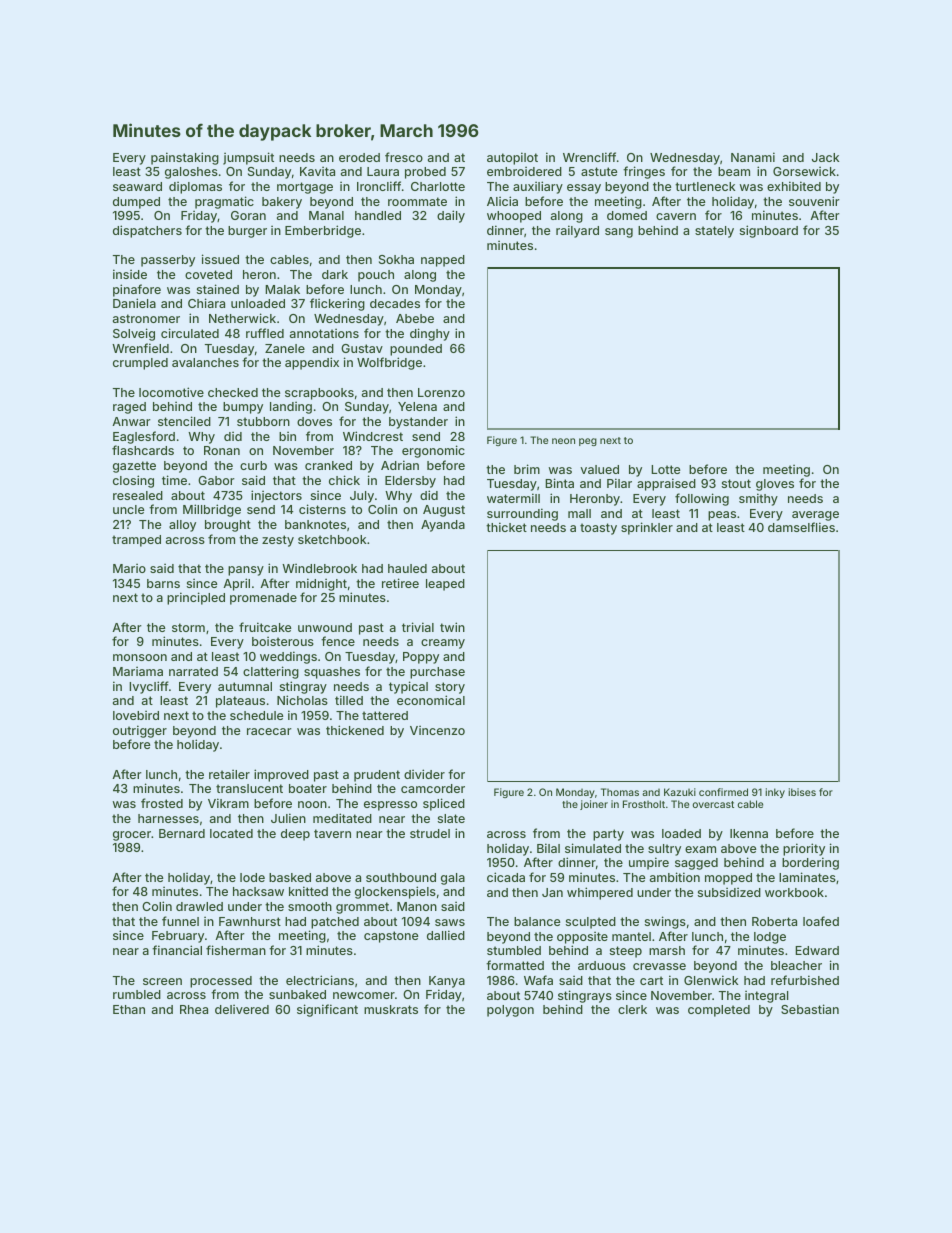 Image resolution: width=952 pixels, height=1233 pixels. I want to click on gloves, so click(775, 485).
